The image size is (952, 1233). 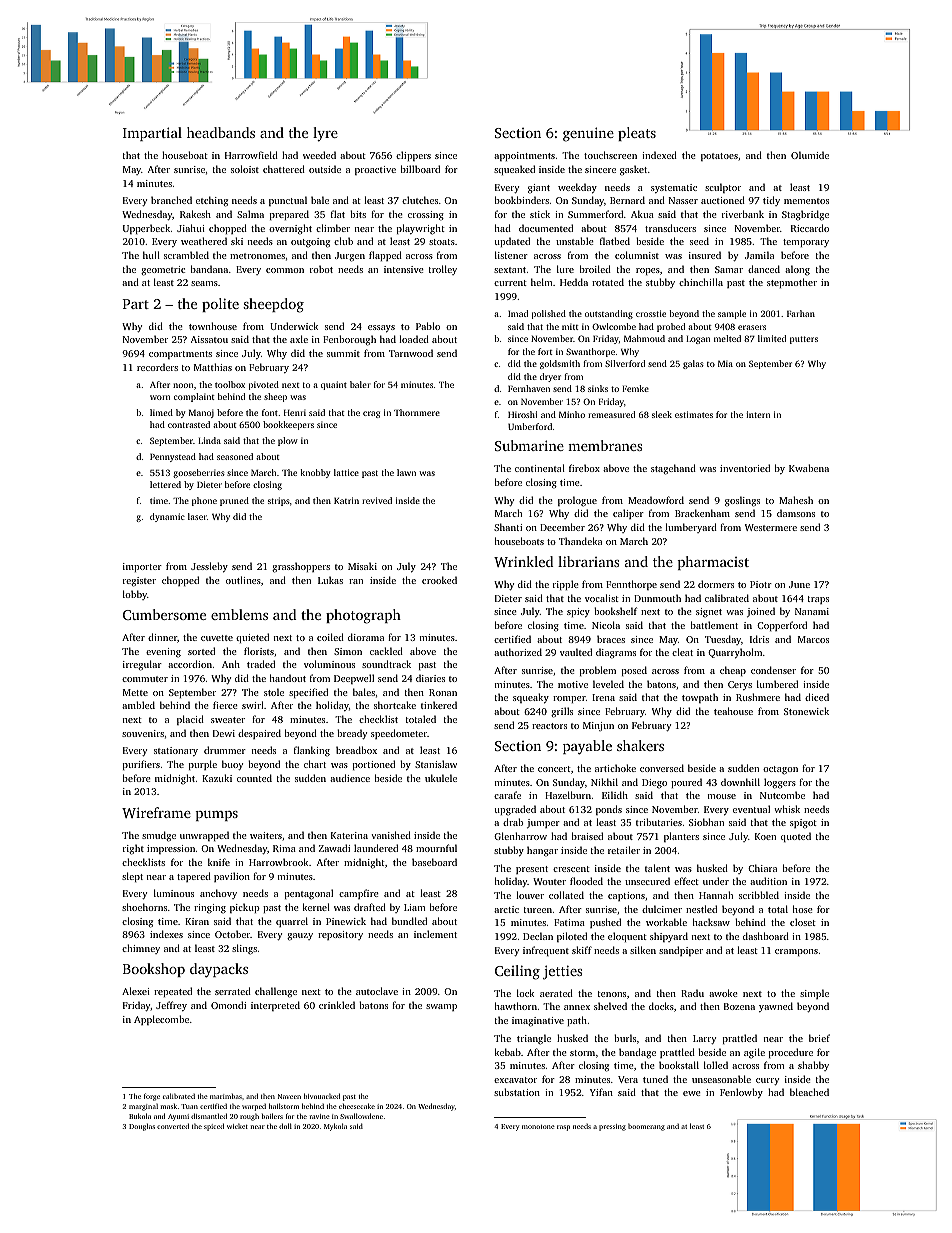 I want to click on laser, so click(x=197, y=516).
